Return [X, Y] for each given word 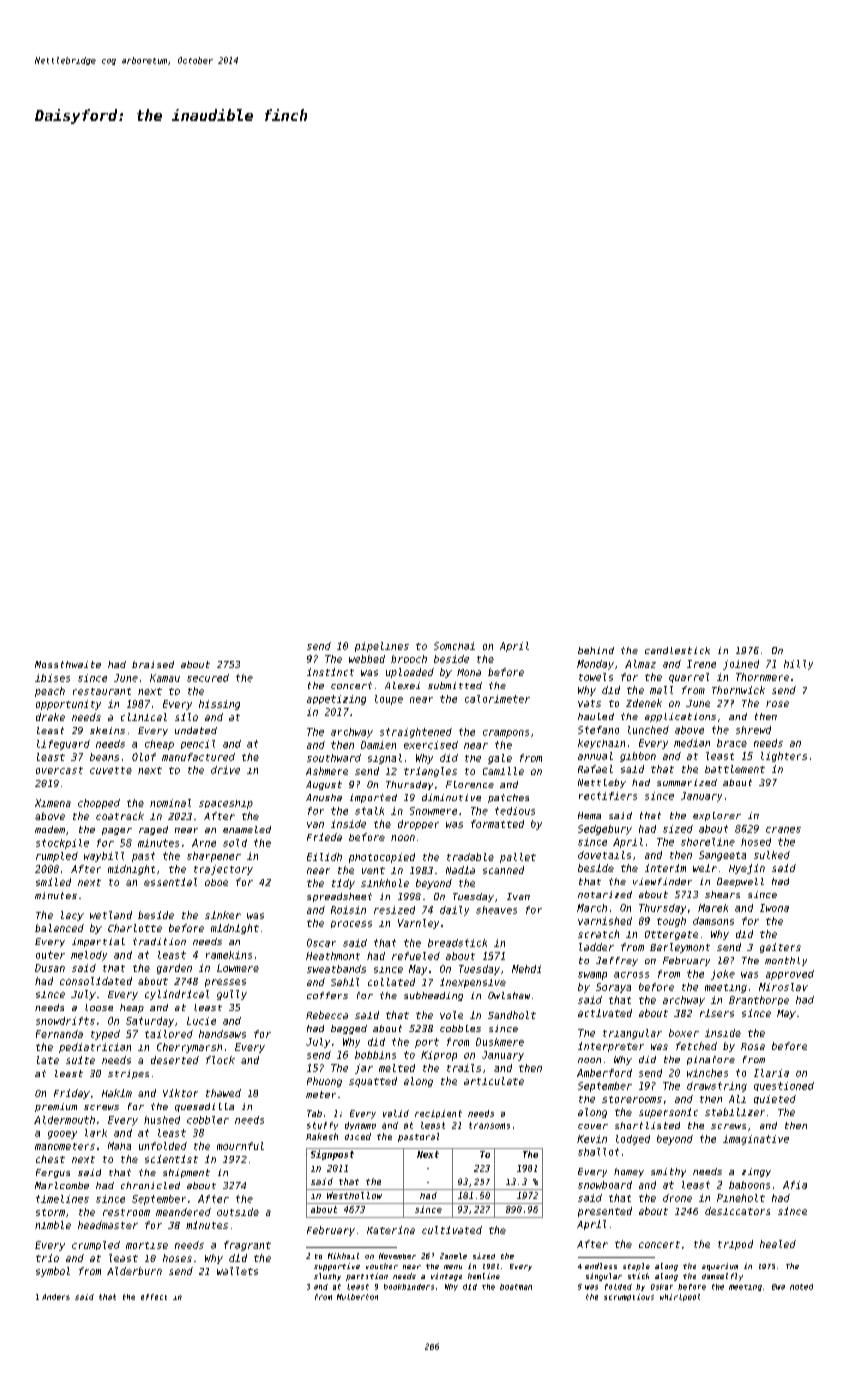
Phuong [324, 1082]
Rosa [753, 1046]
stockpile [62, 844]
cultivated [452, 1230]
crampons [506, 734]
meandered [183, 1212]
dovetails [604, 855]
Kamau [165, 678]
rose [777, 704]
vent [373, 870]
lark [96, 1133]
